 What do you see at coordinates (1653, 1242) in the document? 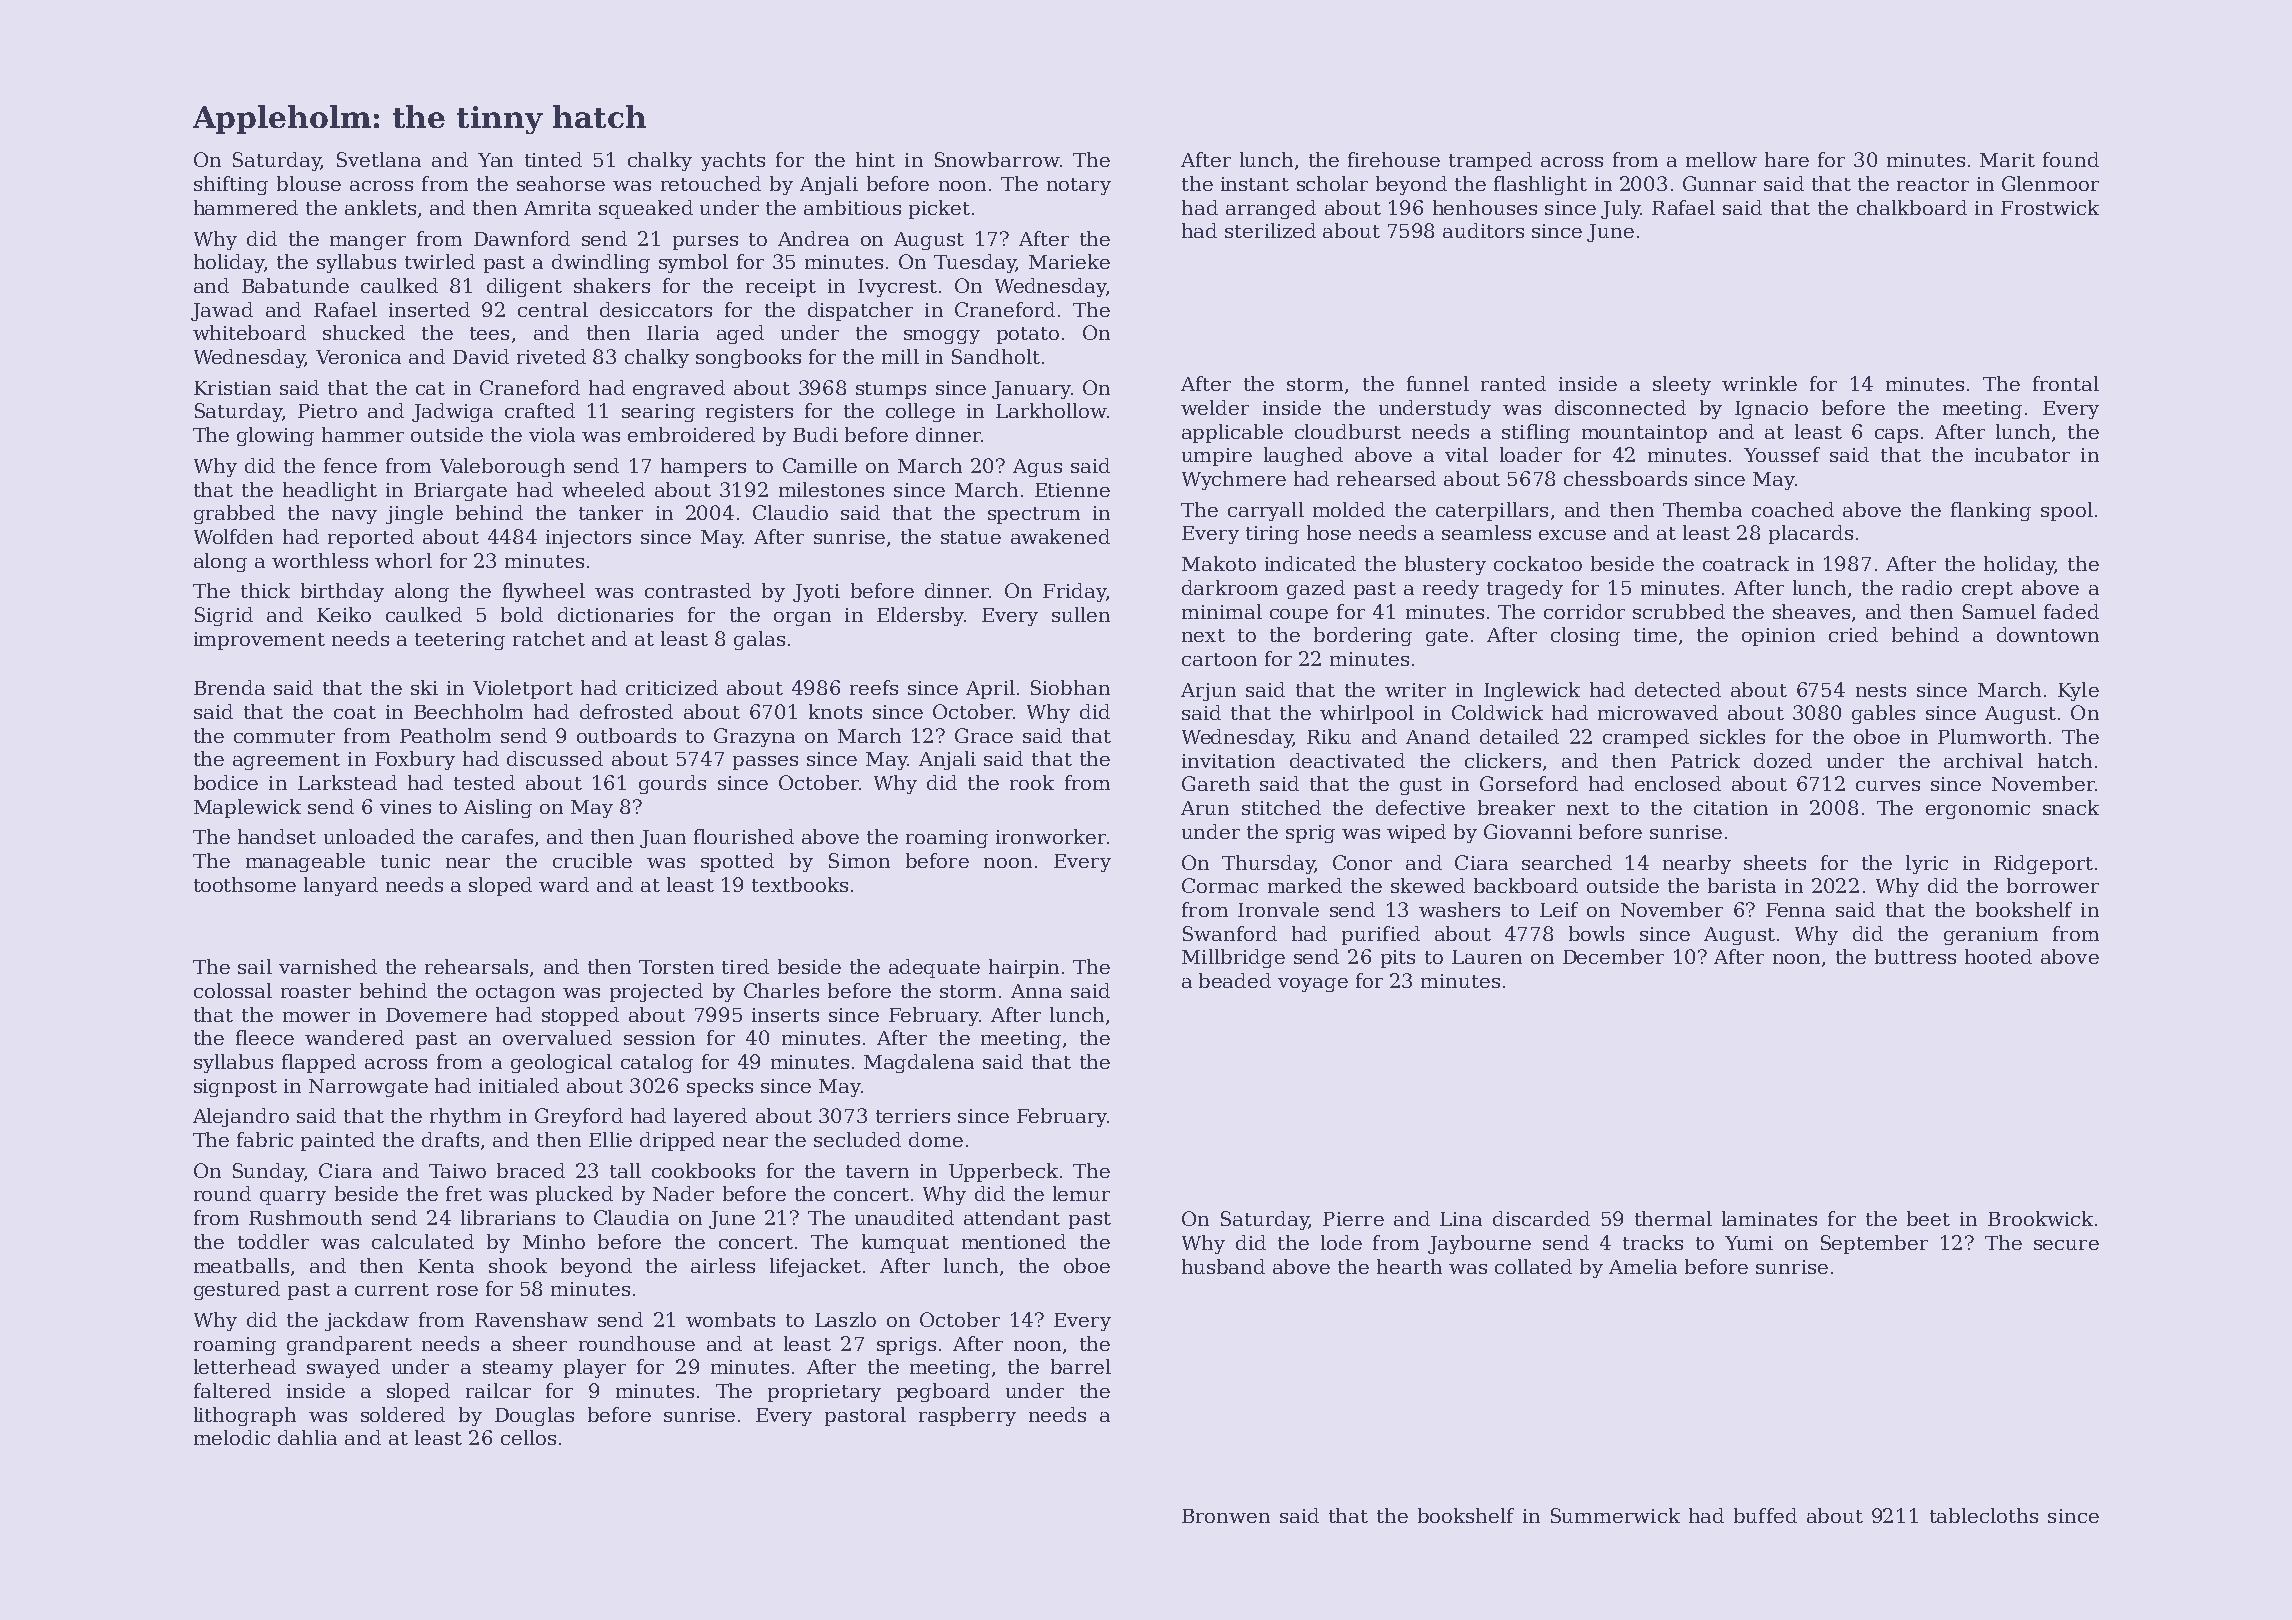
I see `tracks` at bounding box center [1653, 1242].
